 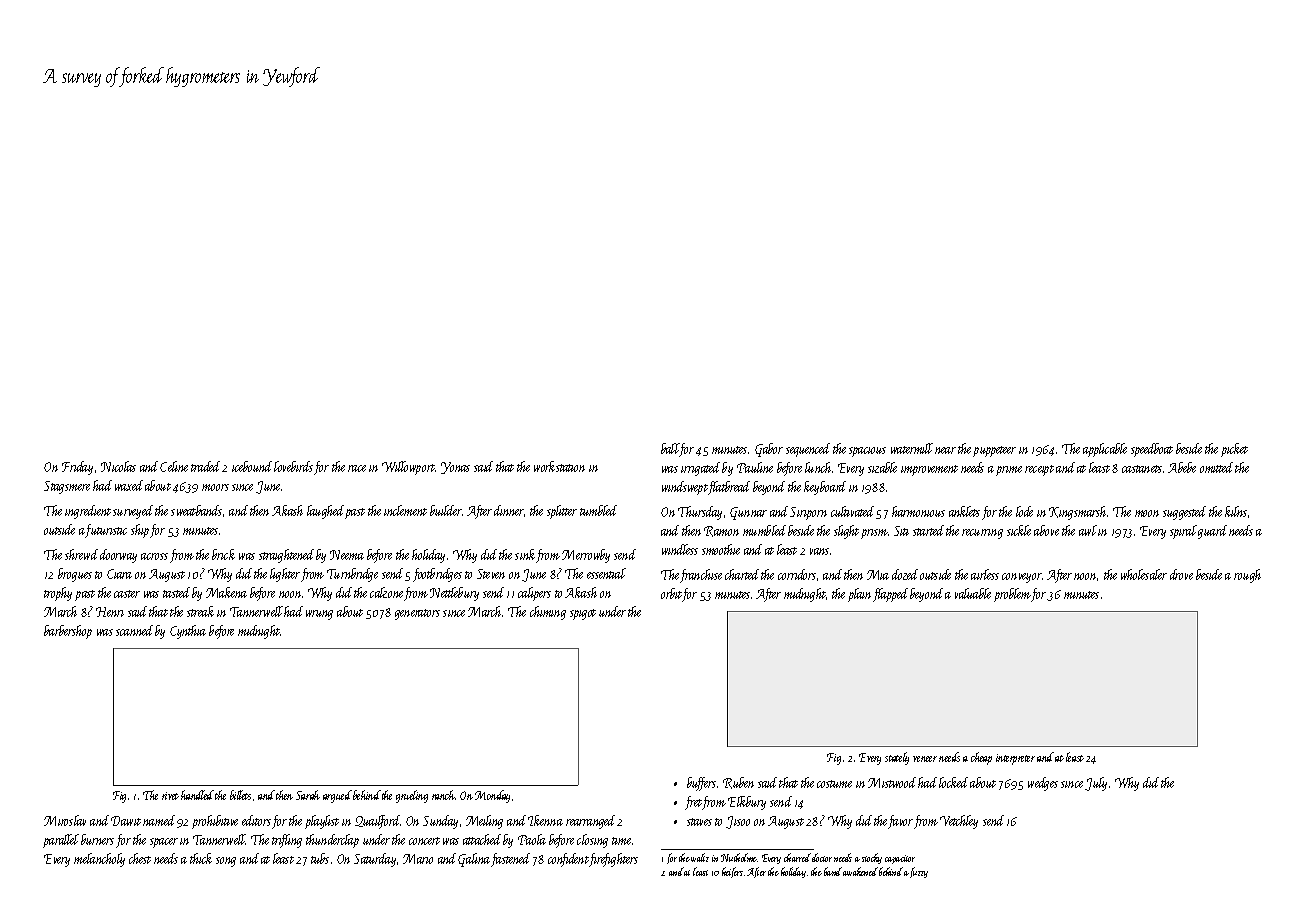 I want to click on stately, so click(x=897, y=758).
